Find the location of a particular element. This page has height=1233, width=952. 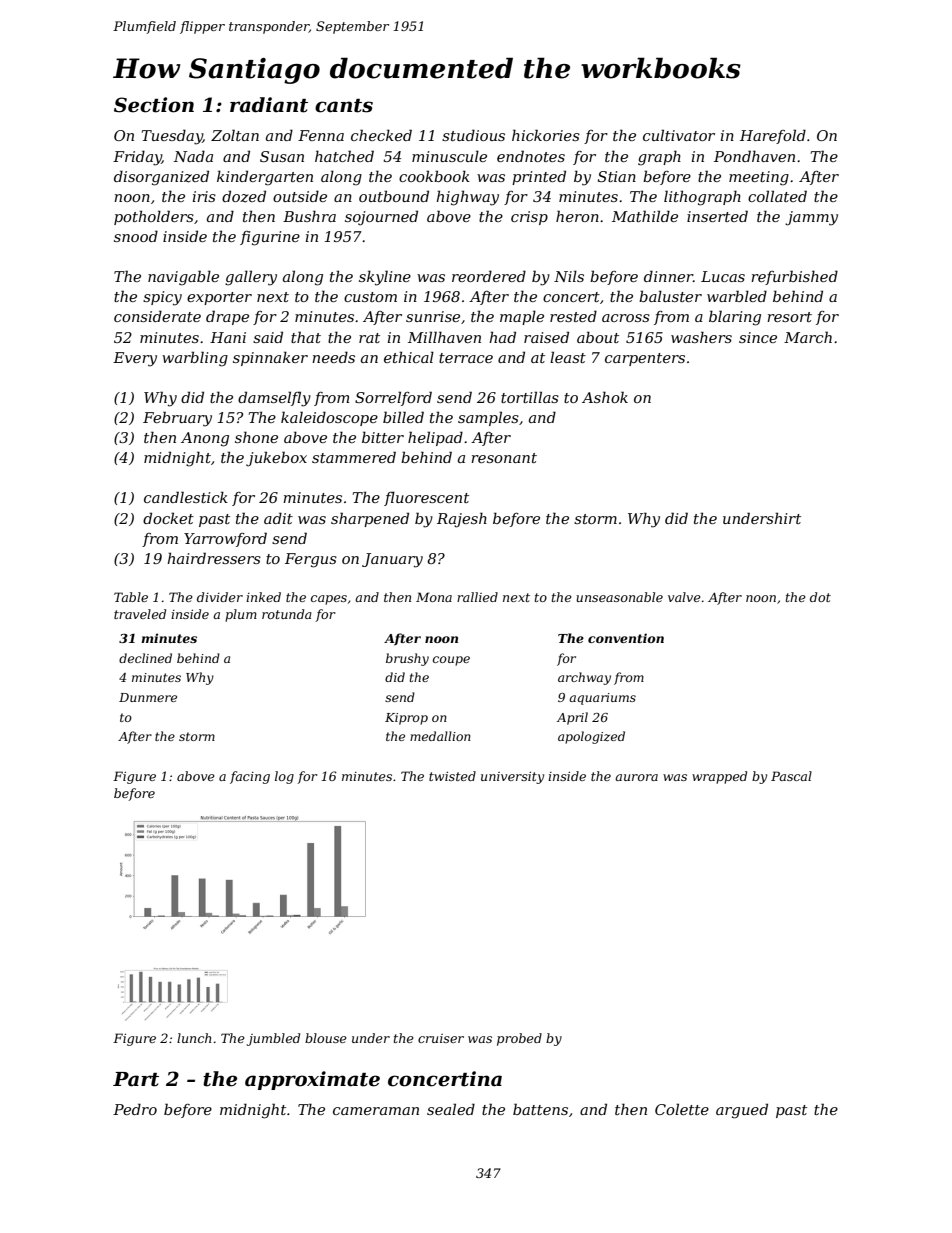

valve is located at coordinates (684, 597).
